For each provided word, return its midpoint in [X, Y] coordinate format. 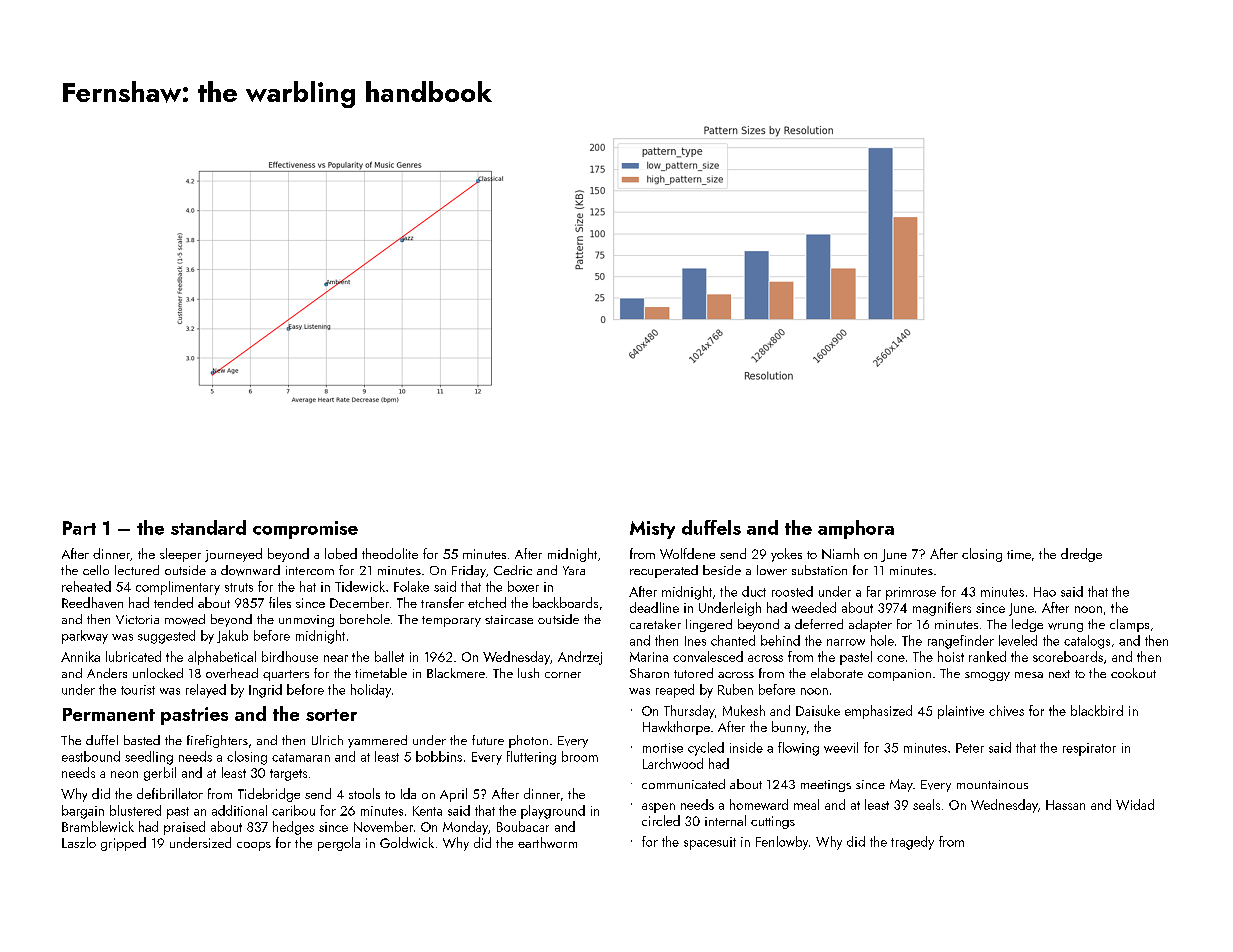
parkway [85, 637]
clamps [1129, 625]
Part [79, 528]
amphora [856, 529]
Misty [652, 530]
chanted [733, 640]
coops [254, 846]
